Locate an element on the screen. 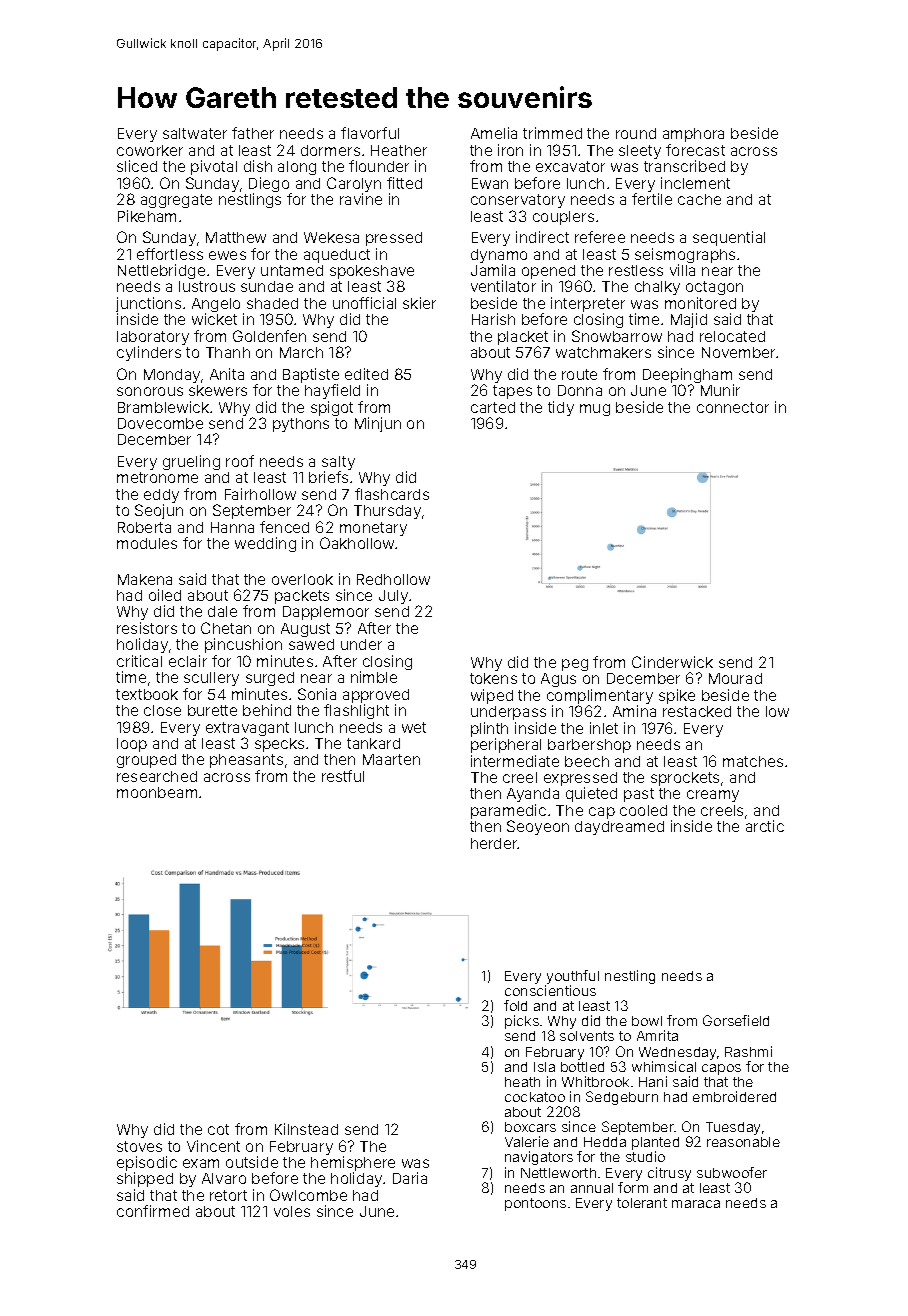 This screenshot has height=1316, width=908. cot is located at coordinates (218, 1129).
